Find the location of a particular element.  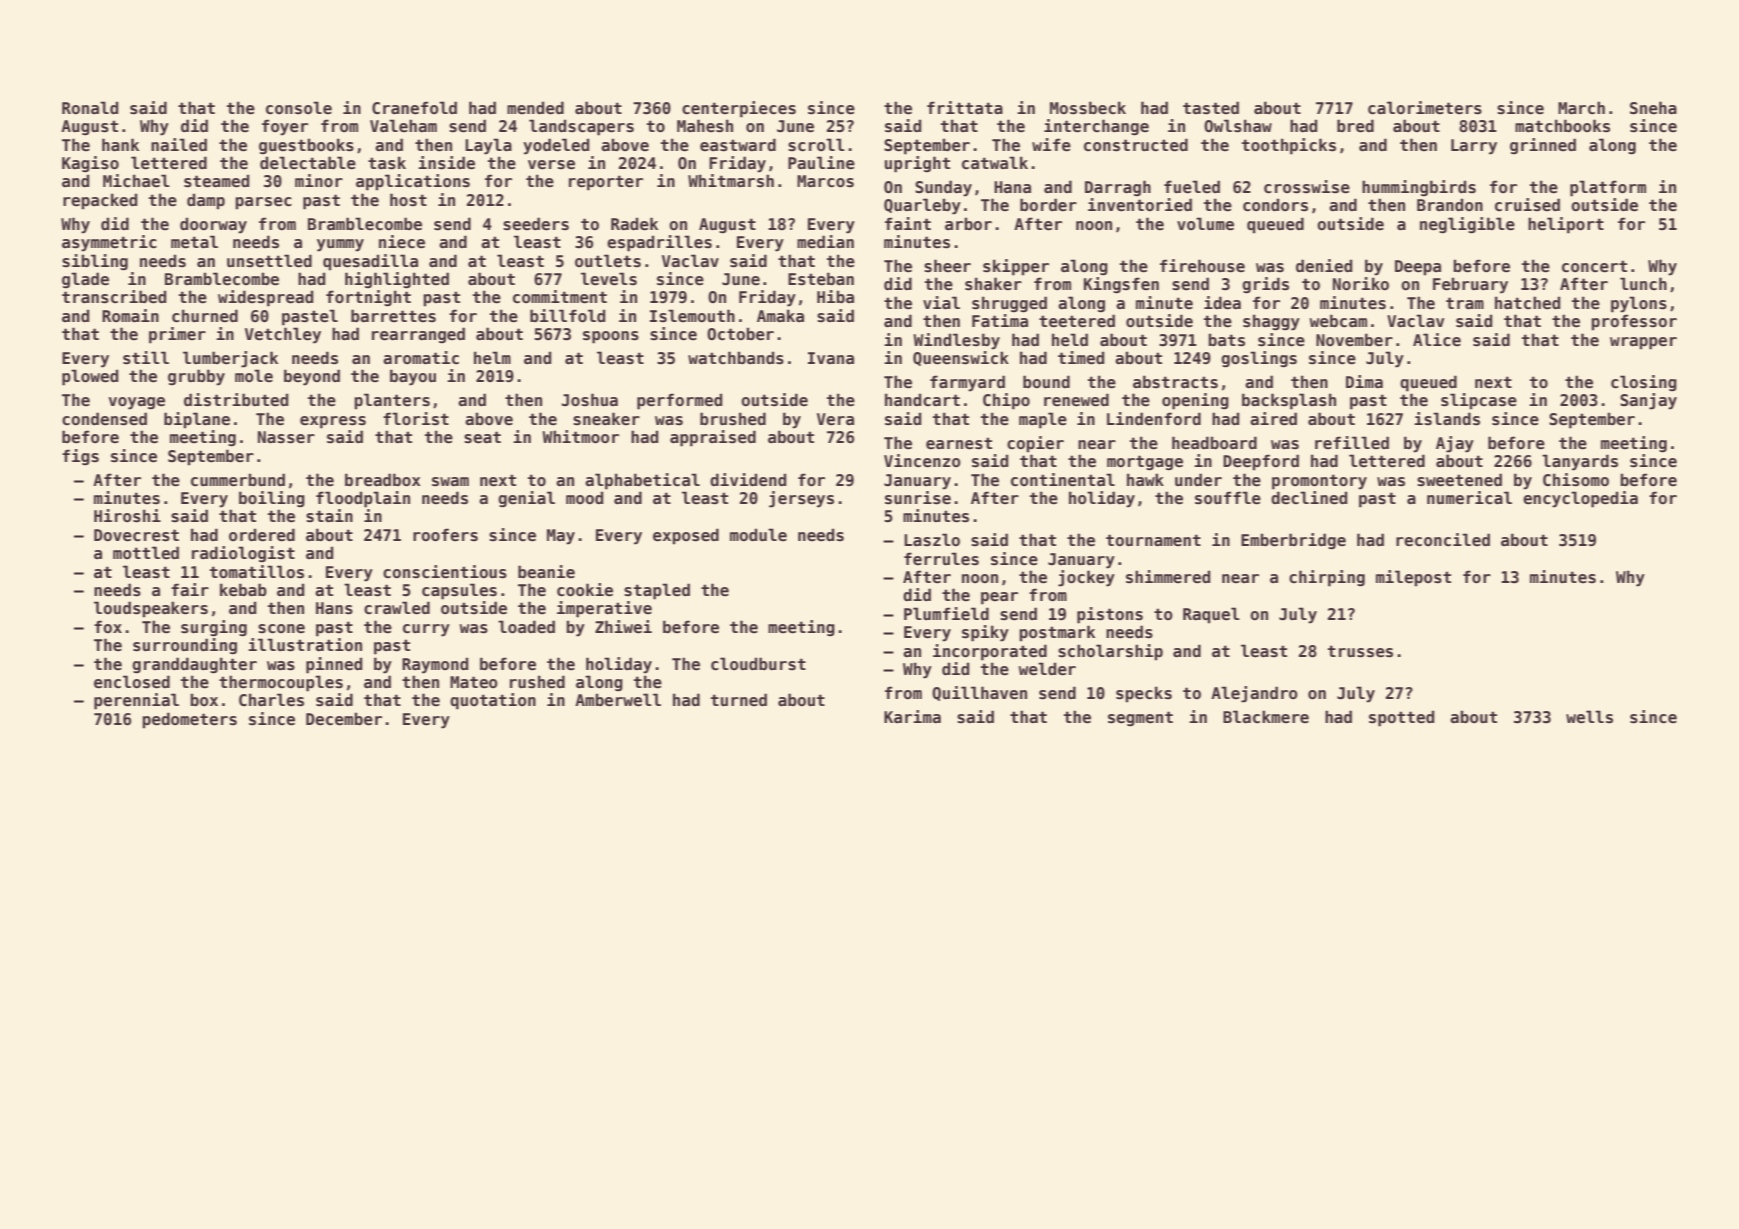

Mossbeck is located at coordinates (1088, 108).
